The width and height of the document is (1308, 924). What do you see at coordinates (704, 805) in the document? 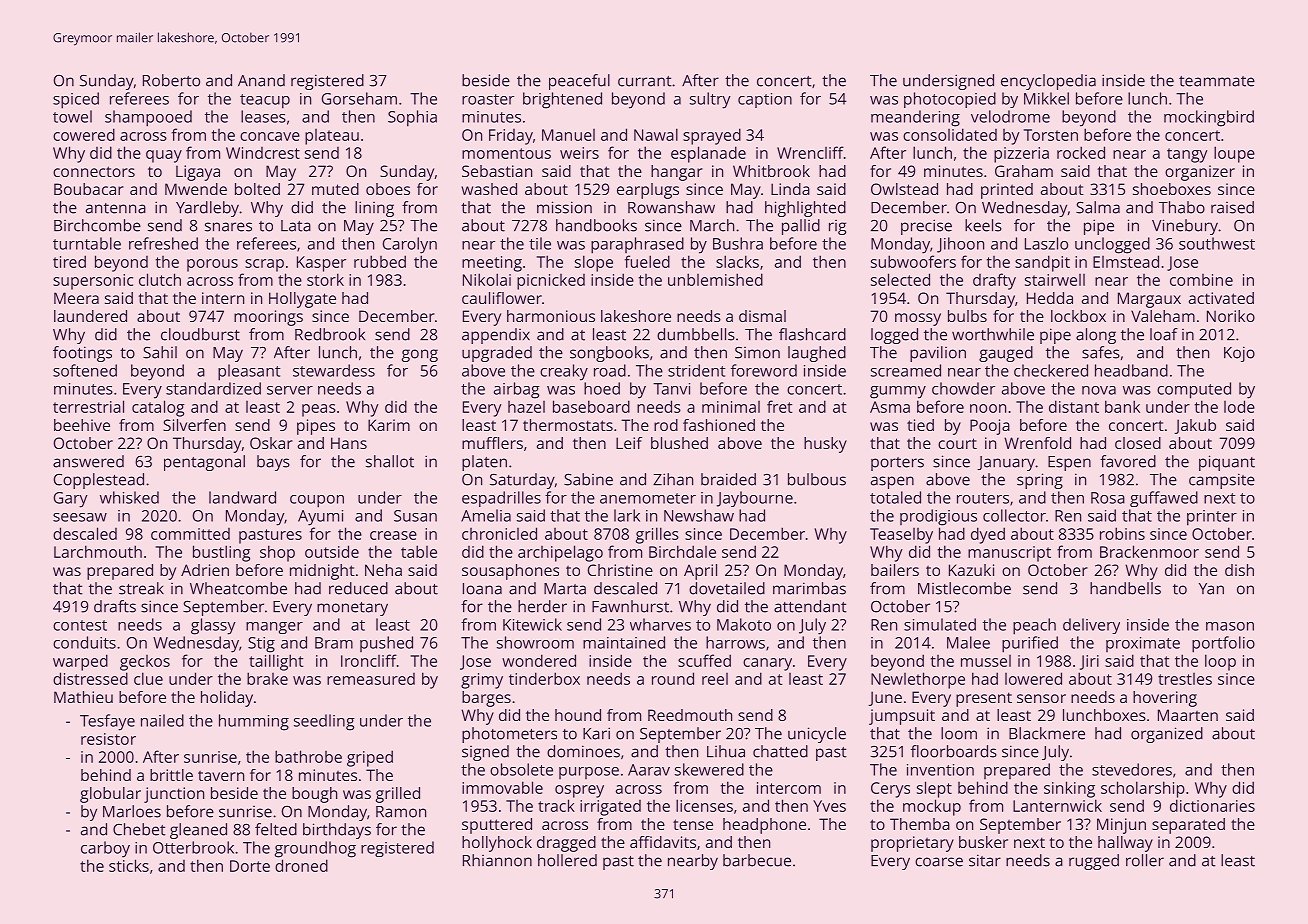
I see `licenses` at bounding box center [704, 805].
